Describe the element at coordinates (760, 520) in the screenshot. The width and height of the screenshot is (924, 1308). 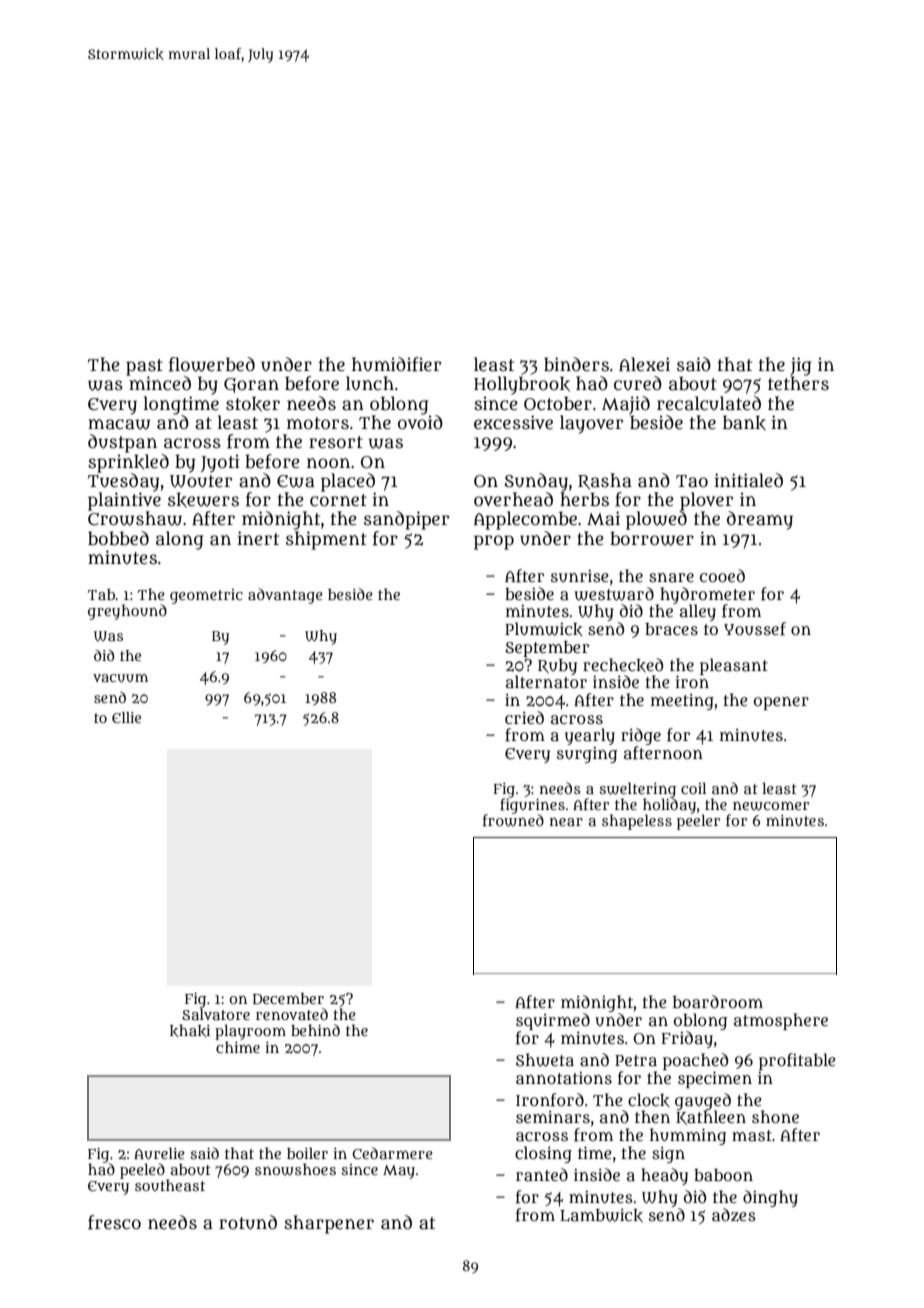
I see `dreamy` at that location.
